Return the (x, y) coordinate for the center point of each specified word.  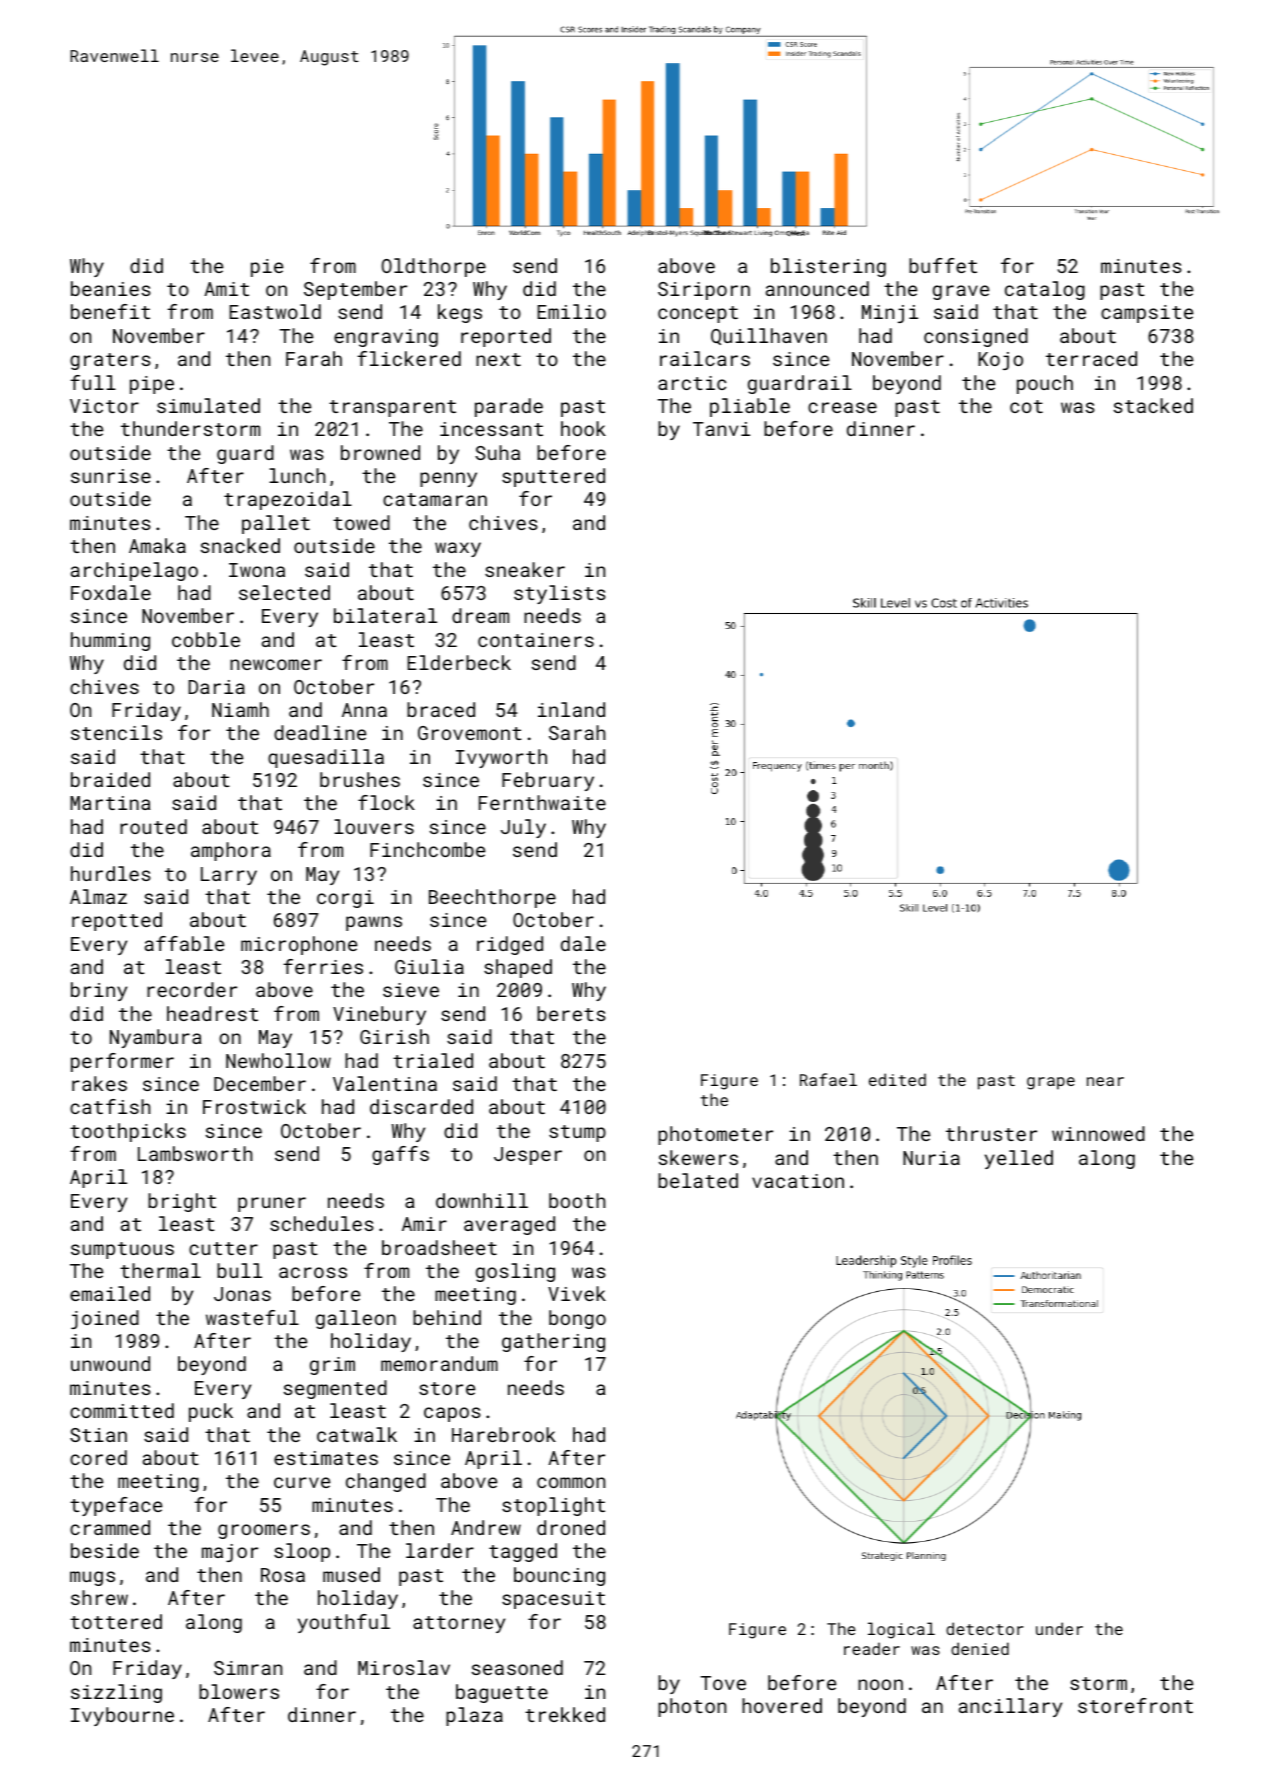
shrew (99, 1597)
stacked (1153, 405)
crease (842, 407)
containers (536, 640)
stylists (560, 594)
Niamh (240, 709)
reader (872, 1648)
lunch (297, 475)
